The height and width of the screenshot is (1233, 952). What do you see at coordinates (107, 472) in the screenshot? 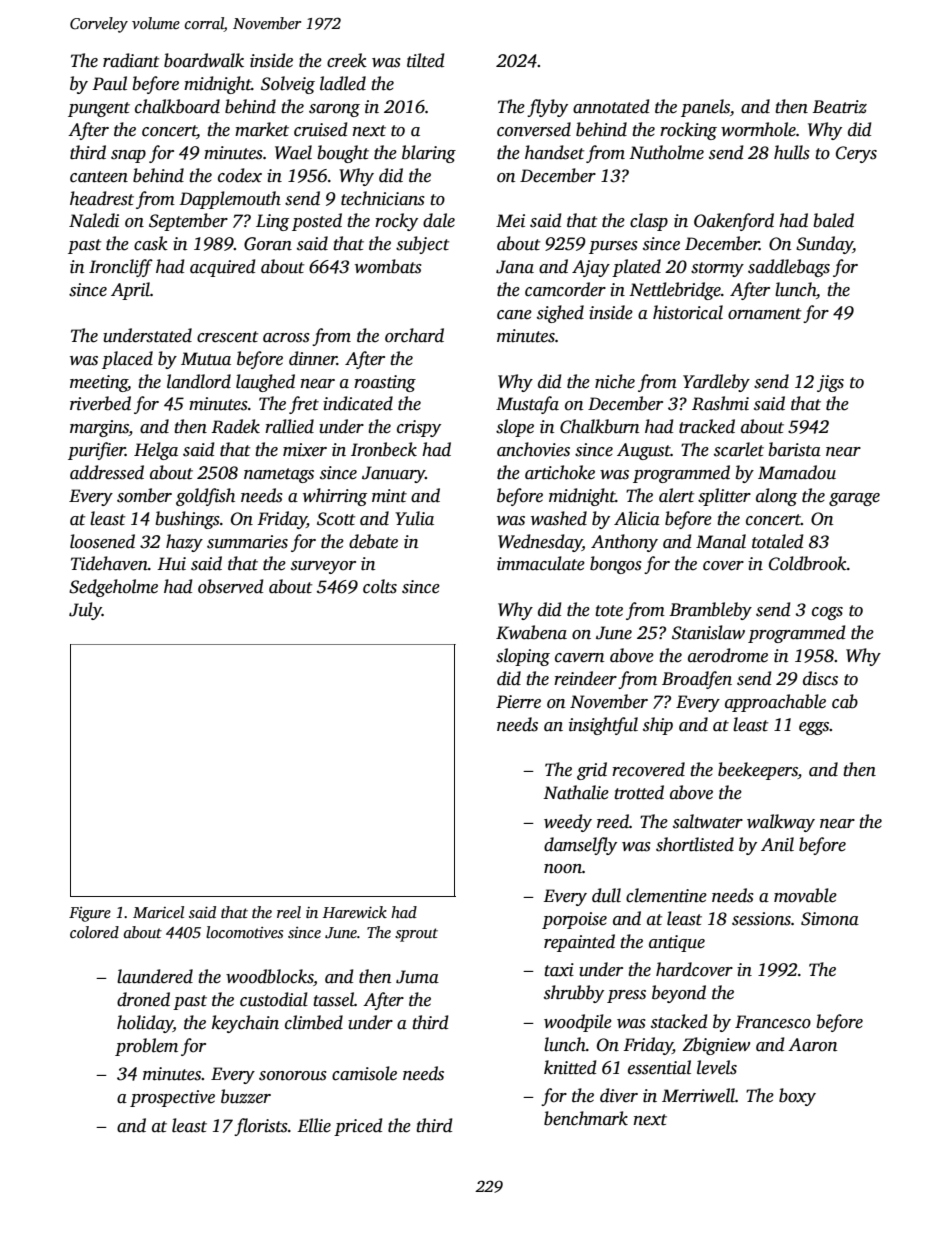
I see `addressed` at bounding box center [107, 472].
